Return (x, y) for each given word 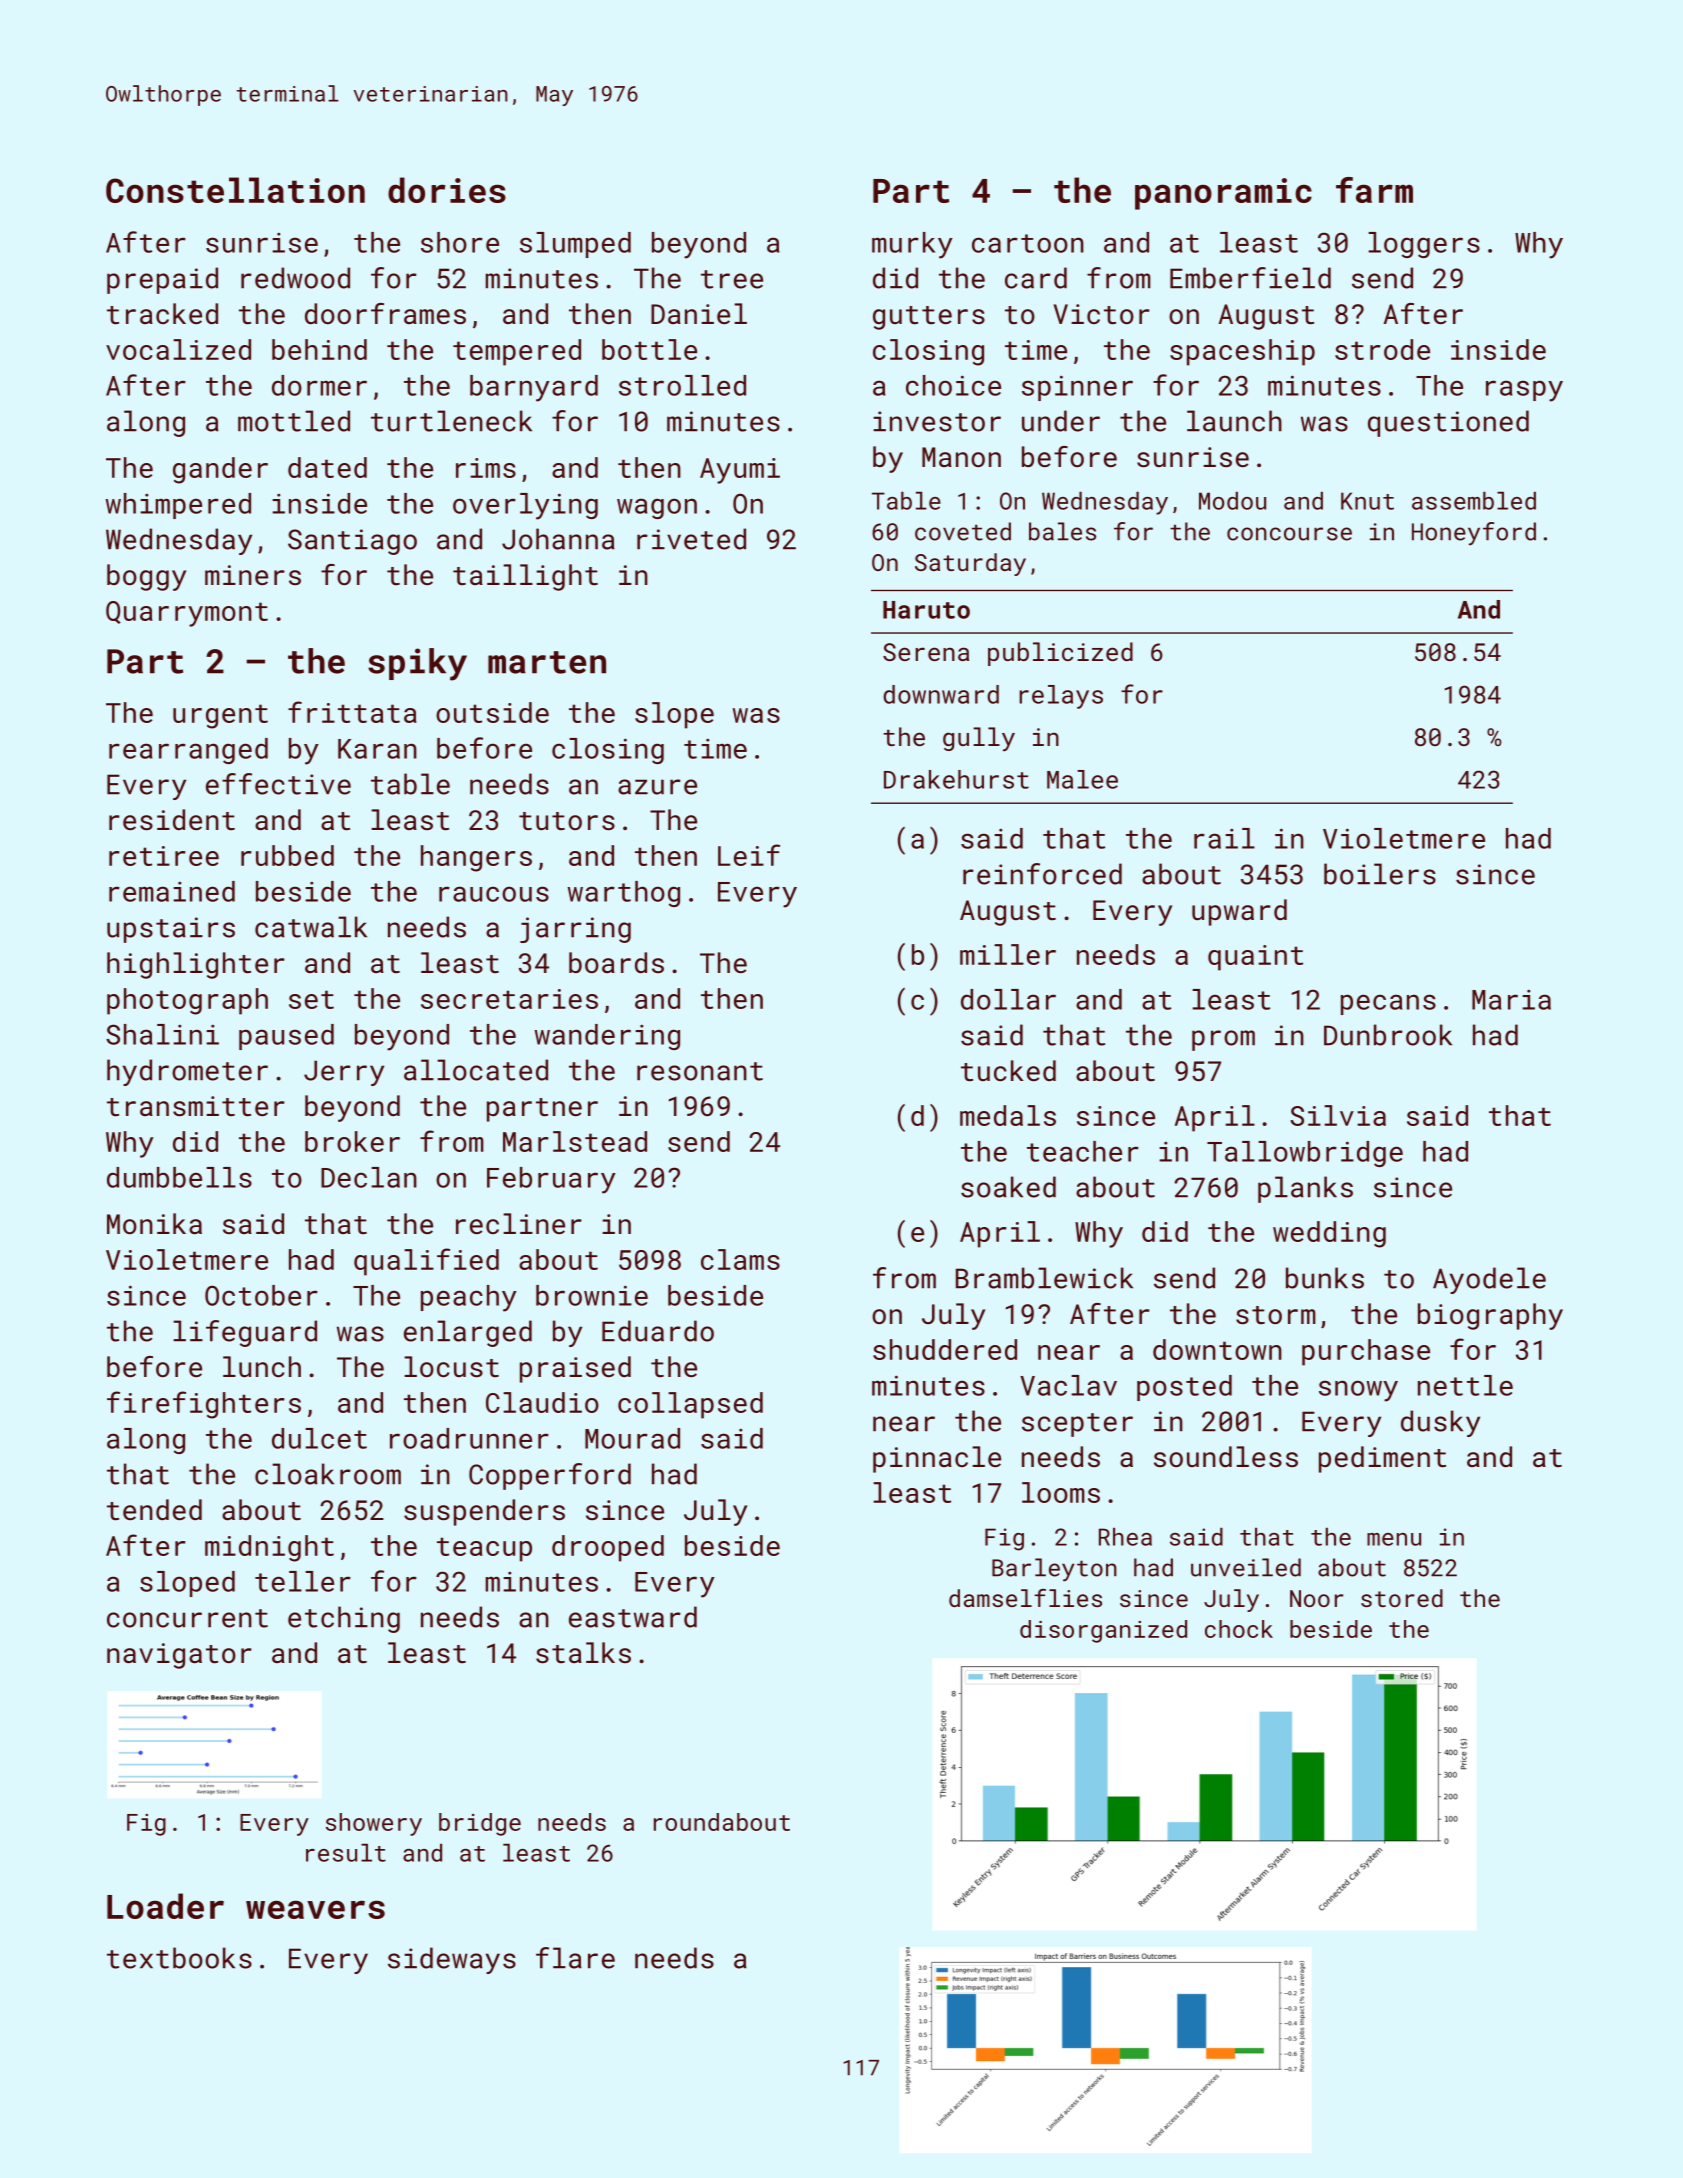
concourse (1289, 534)
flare (575, 1958)
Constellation (235, 190)
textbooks (179, 1958)
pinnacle (937, 1459)
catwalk (311, 927)
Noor (1317, 1598)
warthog (623, 894)
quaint (1255, 958)
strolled (682, 385)
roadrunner (469, 1438)
